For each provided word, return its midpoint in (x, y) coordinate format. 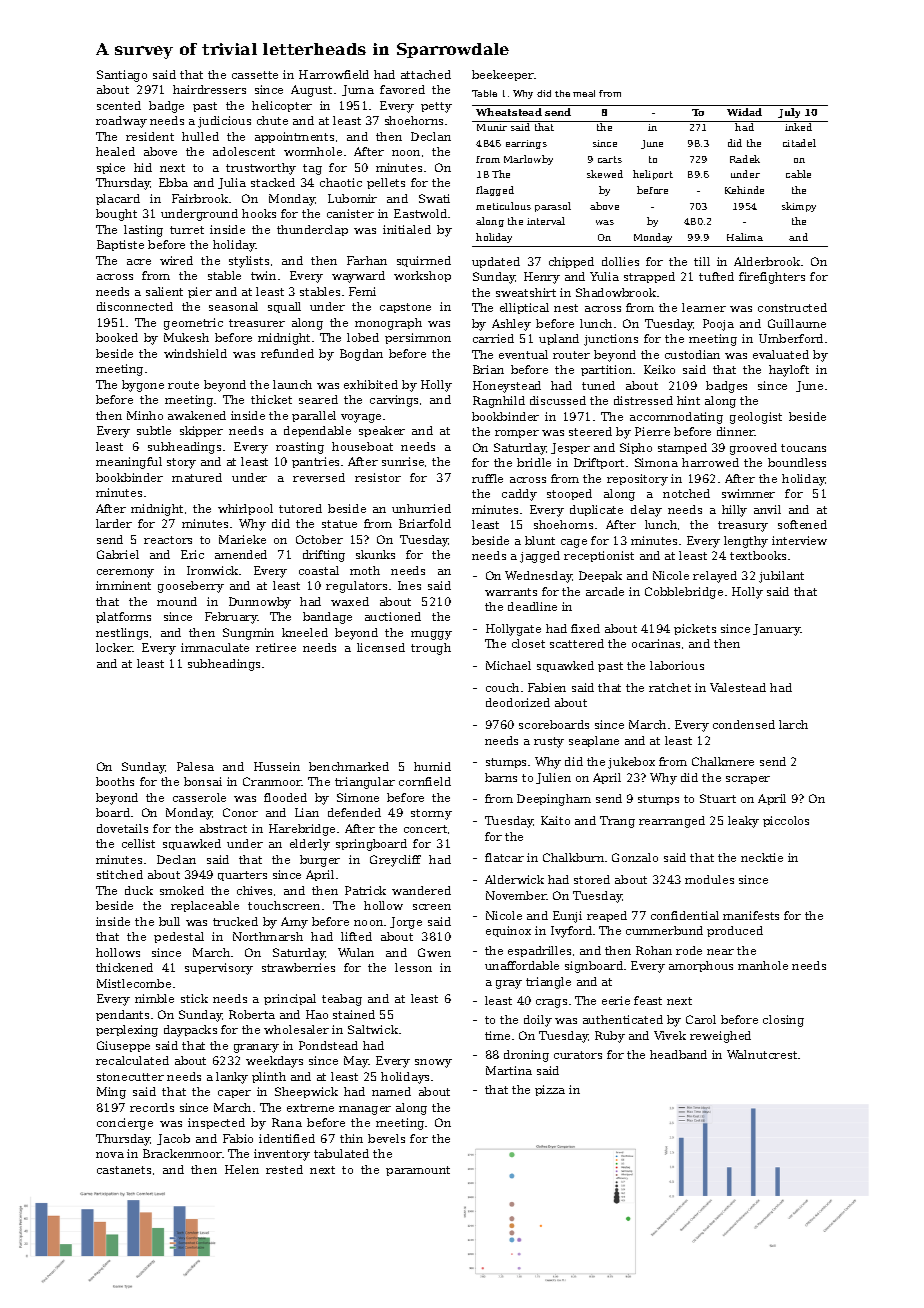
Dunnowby (260, 603)
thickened (124, 967)
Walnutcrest (762, 1054)
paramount (418, 1171)
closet (528, 643)
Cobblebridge (684, 593)
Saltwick (373, 1029)
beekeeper (503, 75)
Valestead (738, 687)
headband (678, 1054)
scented (119, 105)
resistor (378, 477)
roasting (300, 448)
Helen (242, 1169)
